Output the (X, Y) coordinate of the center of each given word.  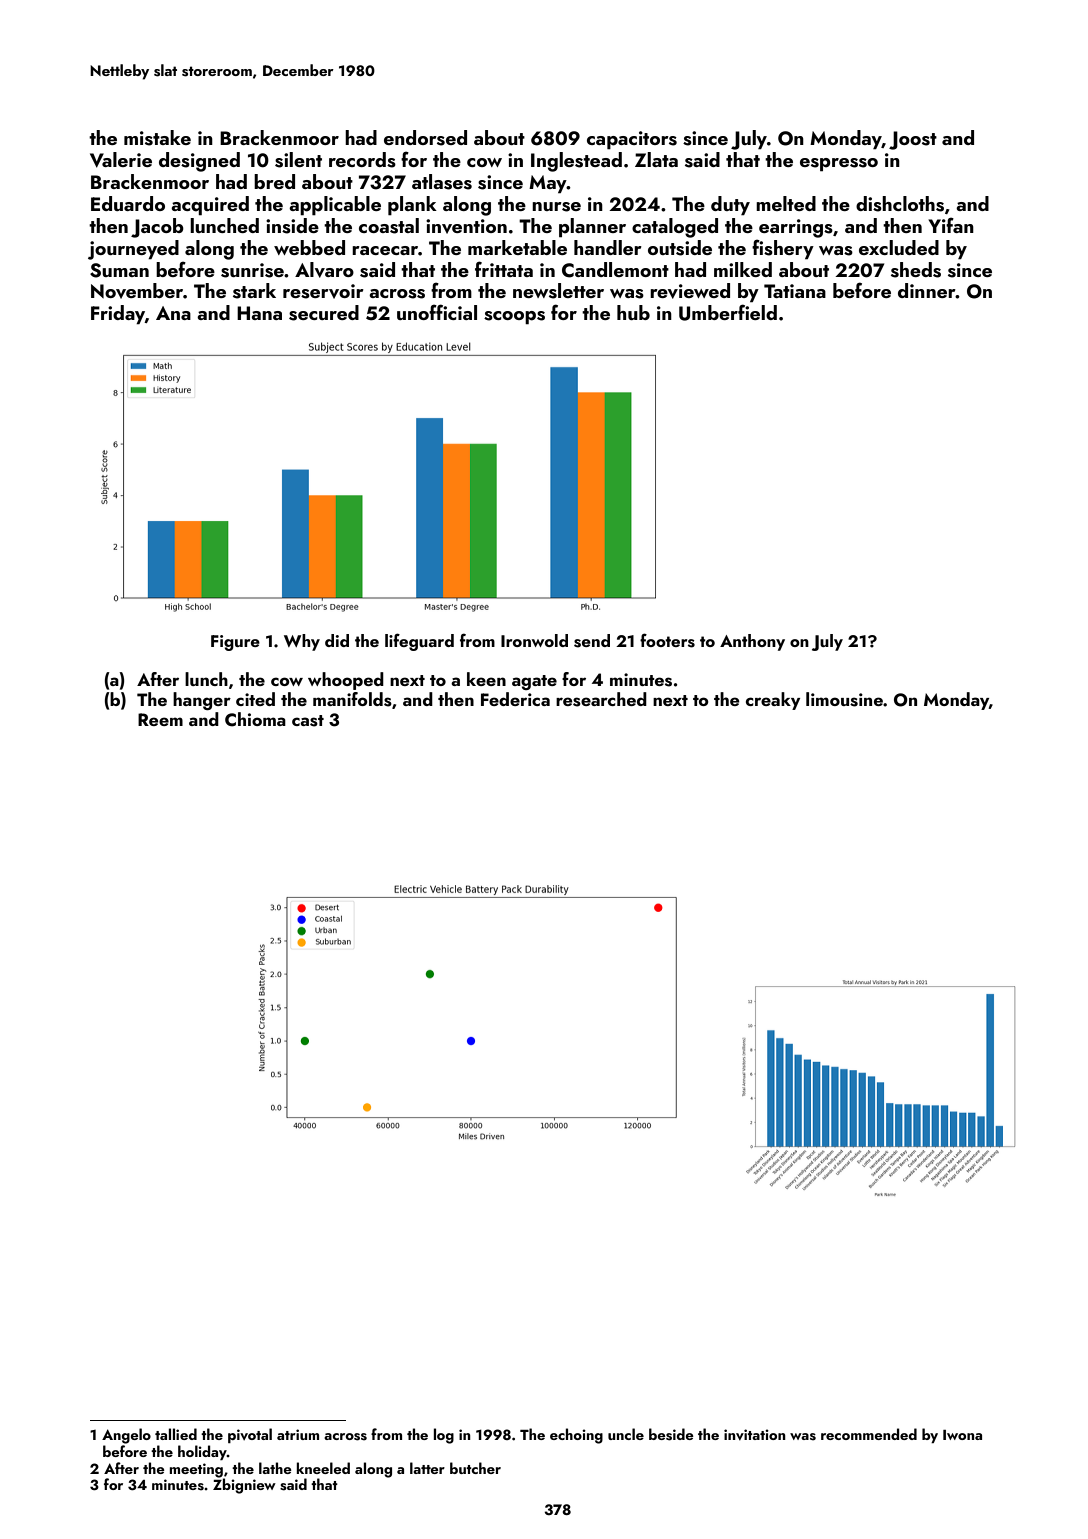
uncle (626, 1434)
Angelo (126, 1436)
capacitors (632, 140)
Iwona (962, 1435)
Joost (913, 140)
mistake (157, 138)
